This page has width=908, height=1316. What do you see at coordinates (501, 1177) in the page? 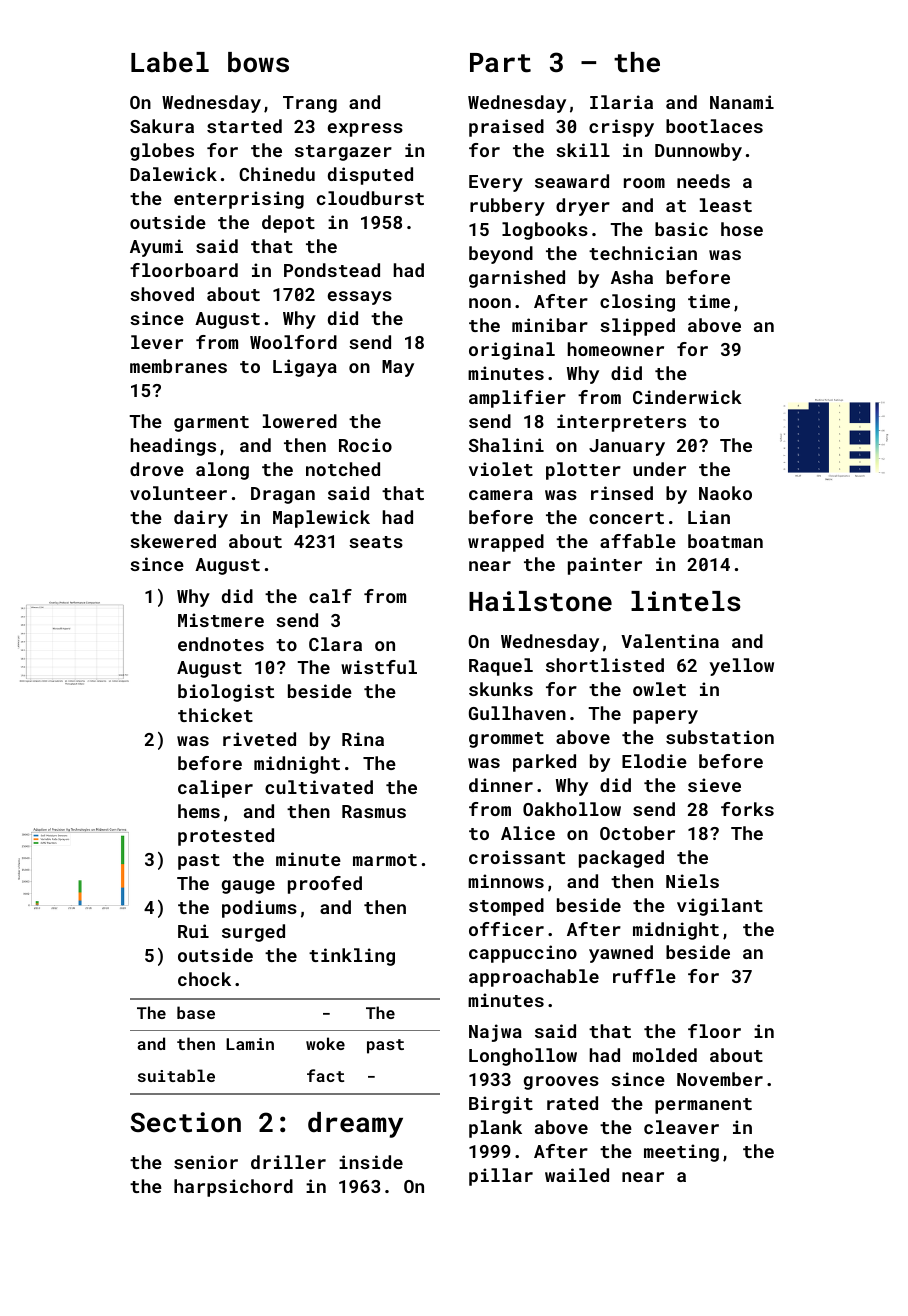
I see `pillar` at bounding box center [501, 1177].
